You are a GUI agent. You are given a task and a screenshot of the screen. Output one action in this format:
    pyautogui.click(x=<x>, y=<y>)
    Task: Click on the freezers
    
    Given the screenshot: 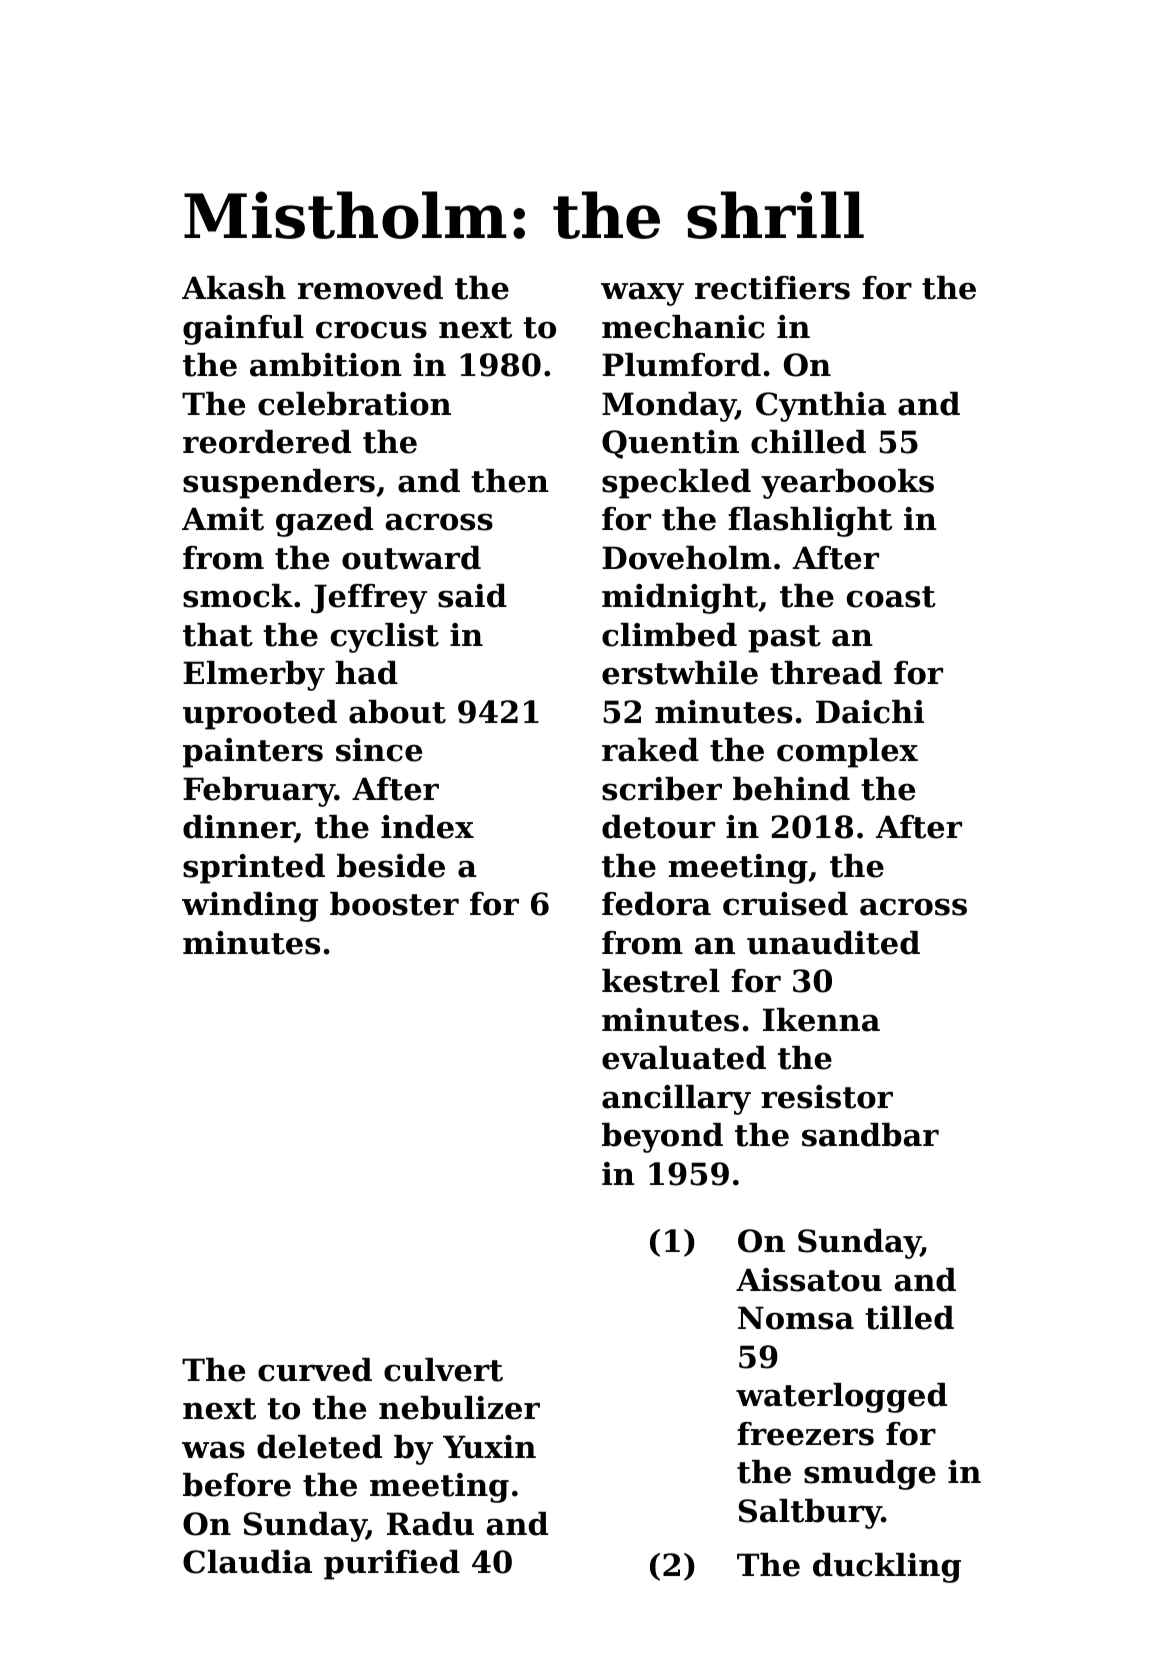 What is the action you would take?
    pyautogui.click(x=805, y=1434)
